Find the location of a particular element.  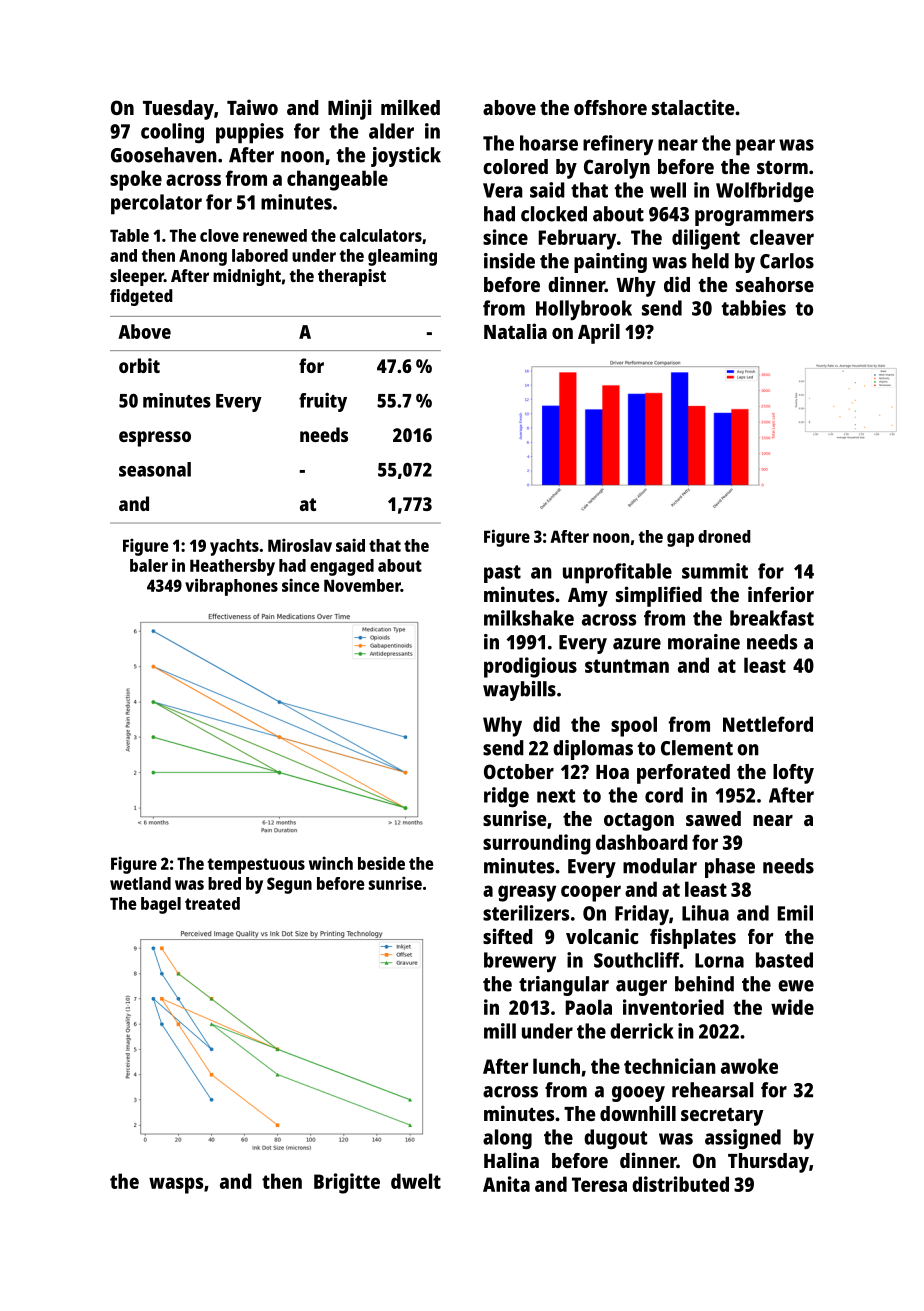

midnight is located at coordinates (247, 277).
